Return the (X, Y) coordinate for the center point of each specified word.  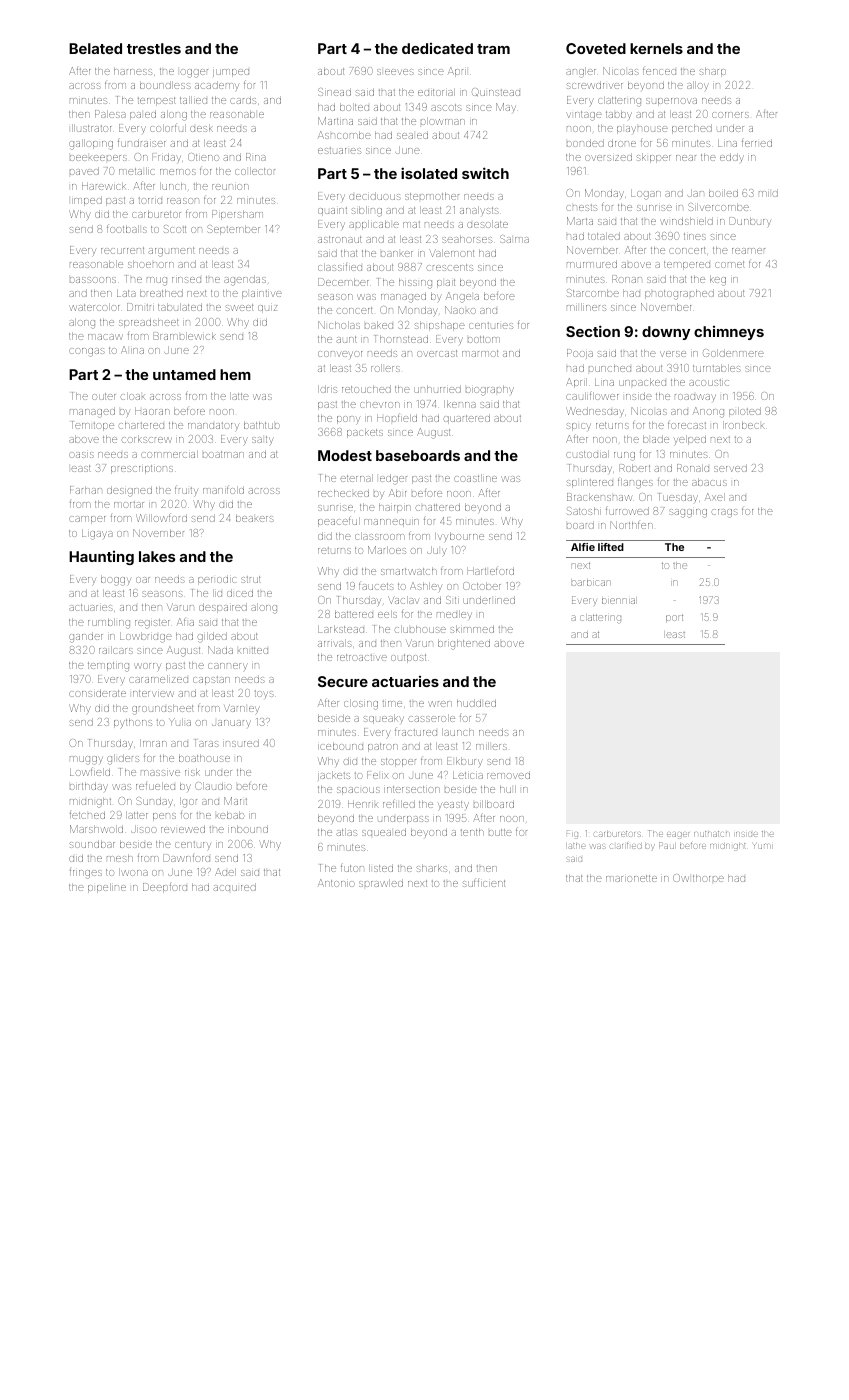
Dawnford (187, 858)
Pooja (580, 354)
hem (235, 374)
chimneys (729, 333)
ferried (757, 142)
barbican (591, 583)
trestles (154, 48)
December (343, 282)
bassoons (93, 280)
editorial (436, 92)
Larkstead (341, 629)
